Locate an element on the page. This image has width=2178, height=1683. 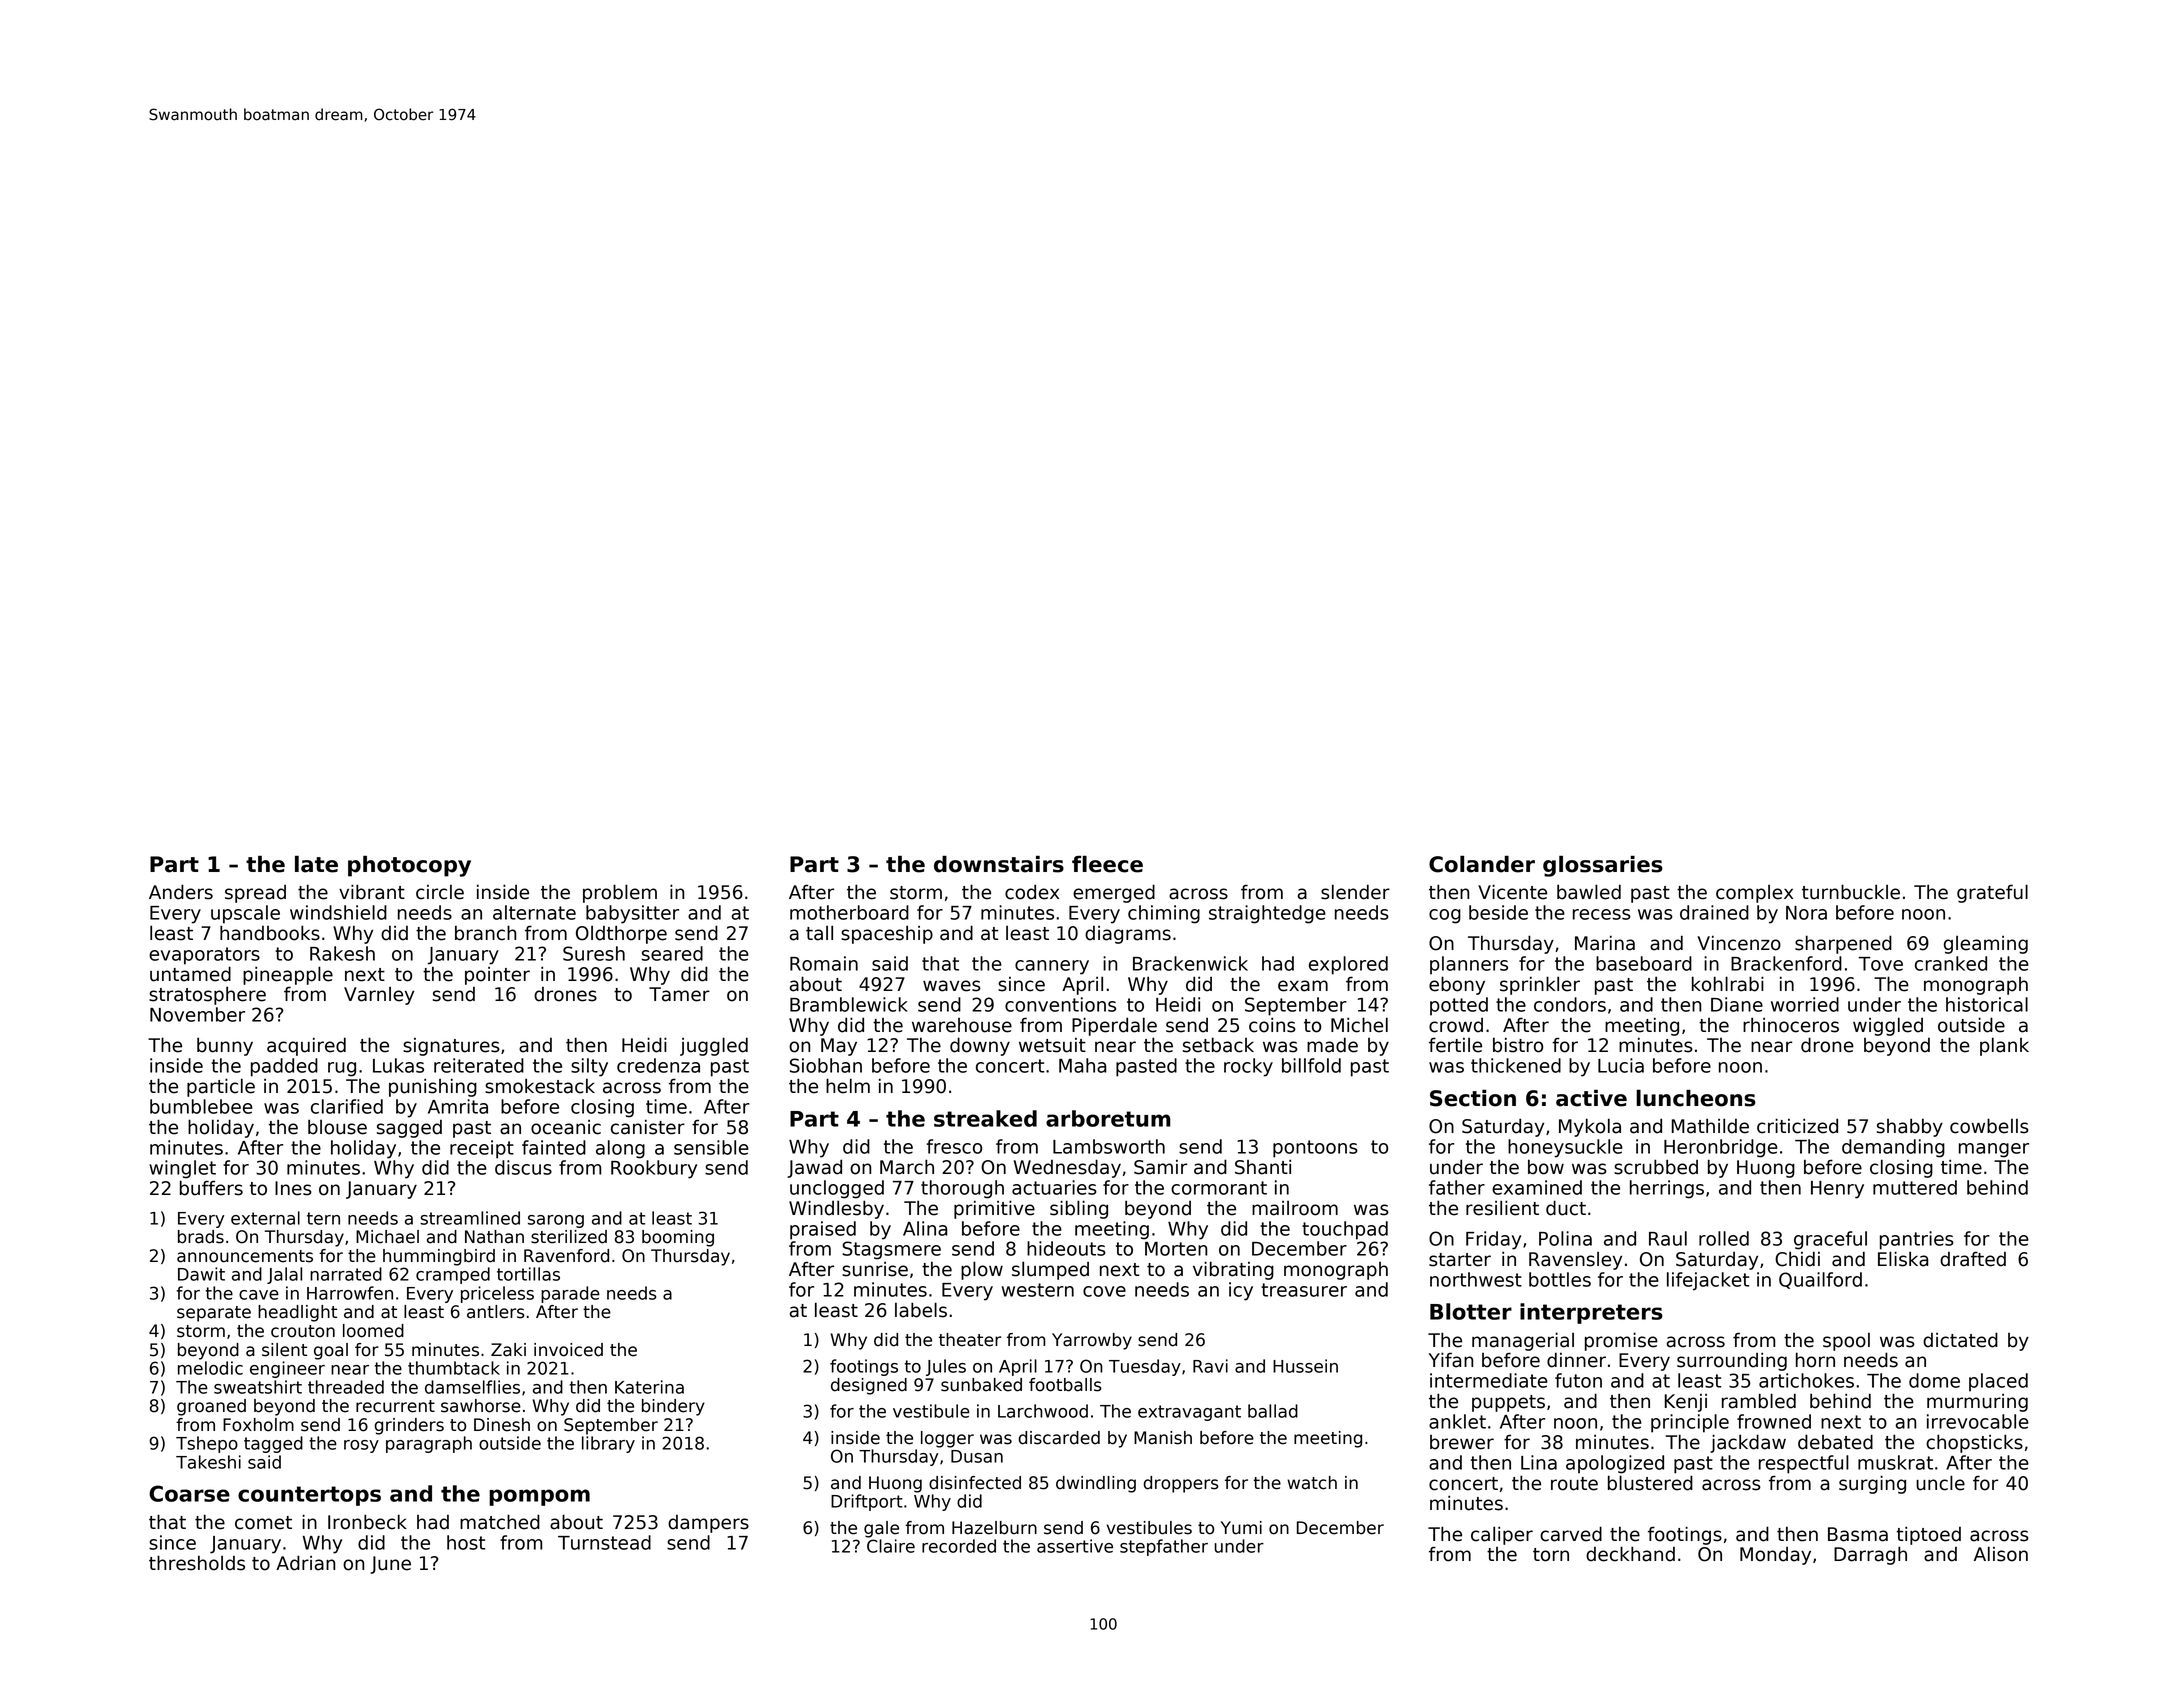
Colander is located at coordinates (1482, 864).
